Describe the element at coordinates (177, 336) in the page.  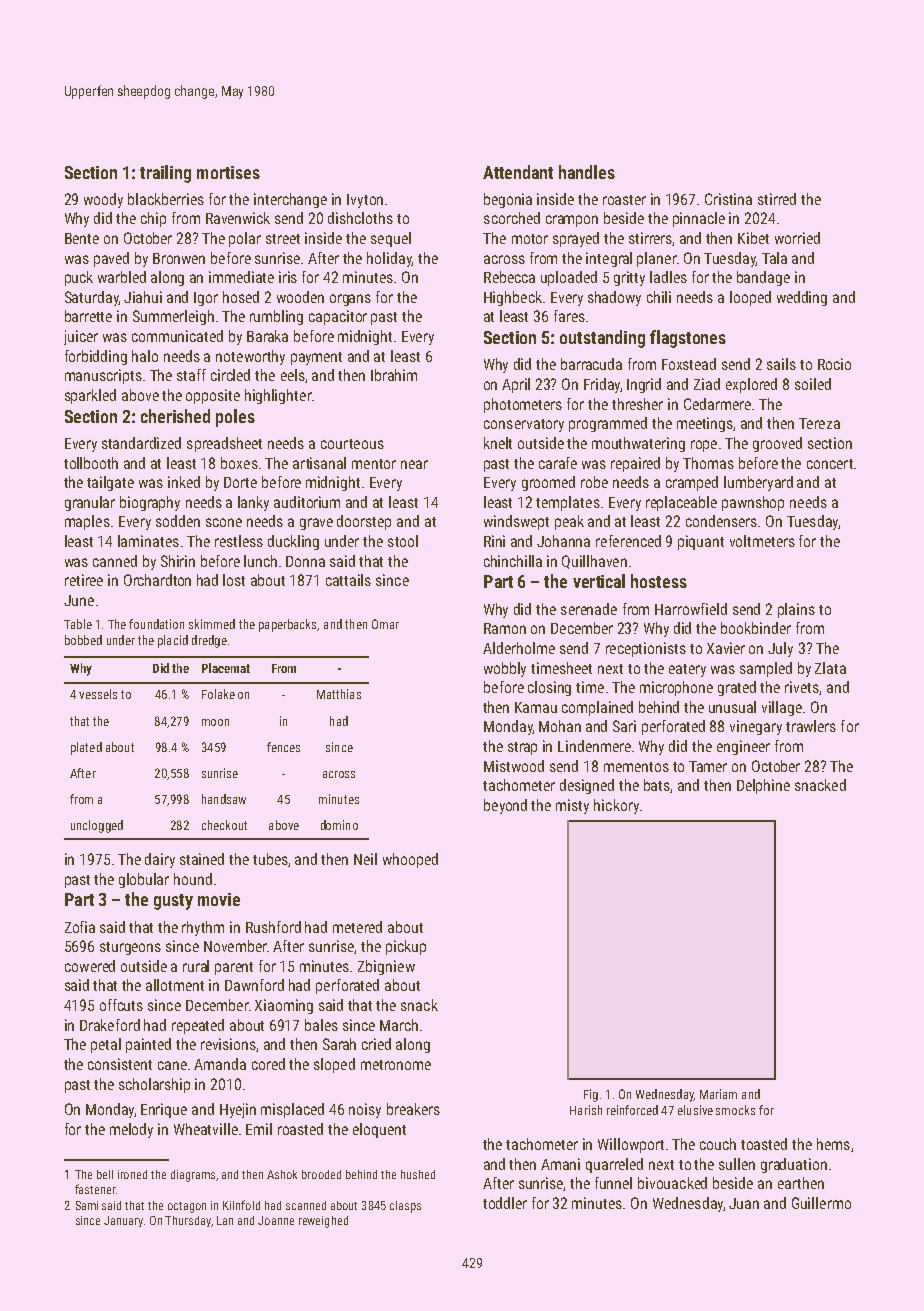
I see `communicated` at that location.
